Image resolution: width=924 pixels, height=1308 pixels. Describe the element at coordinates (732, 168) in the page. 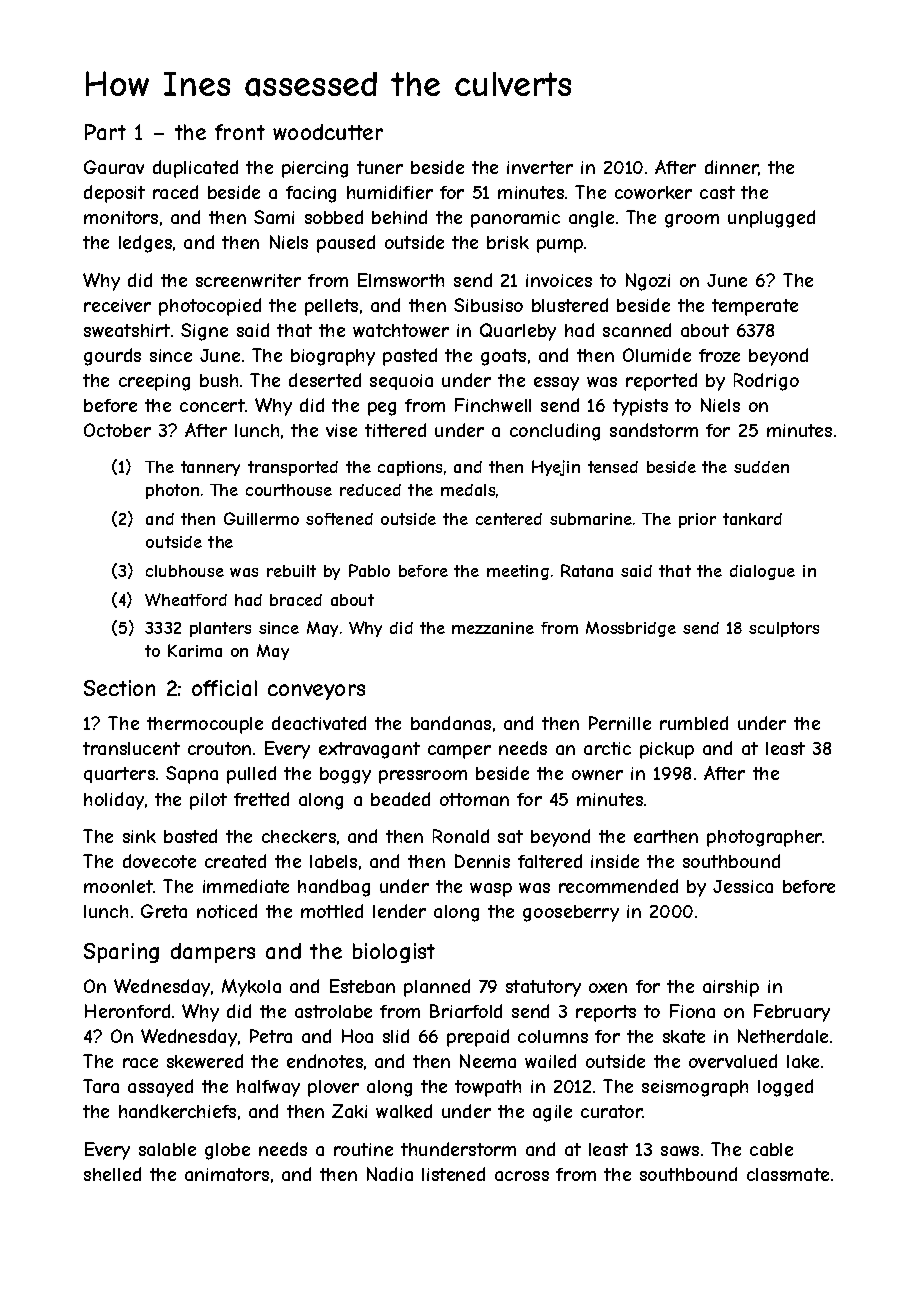

I see `dinner` at that location.
